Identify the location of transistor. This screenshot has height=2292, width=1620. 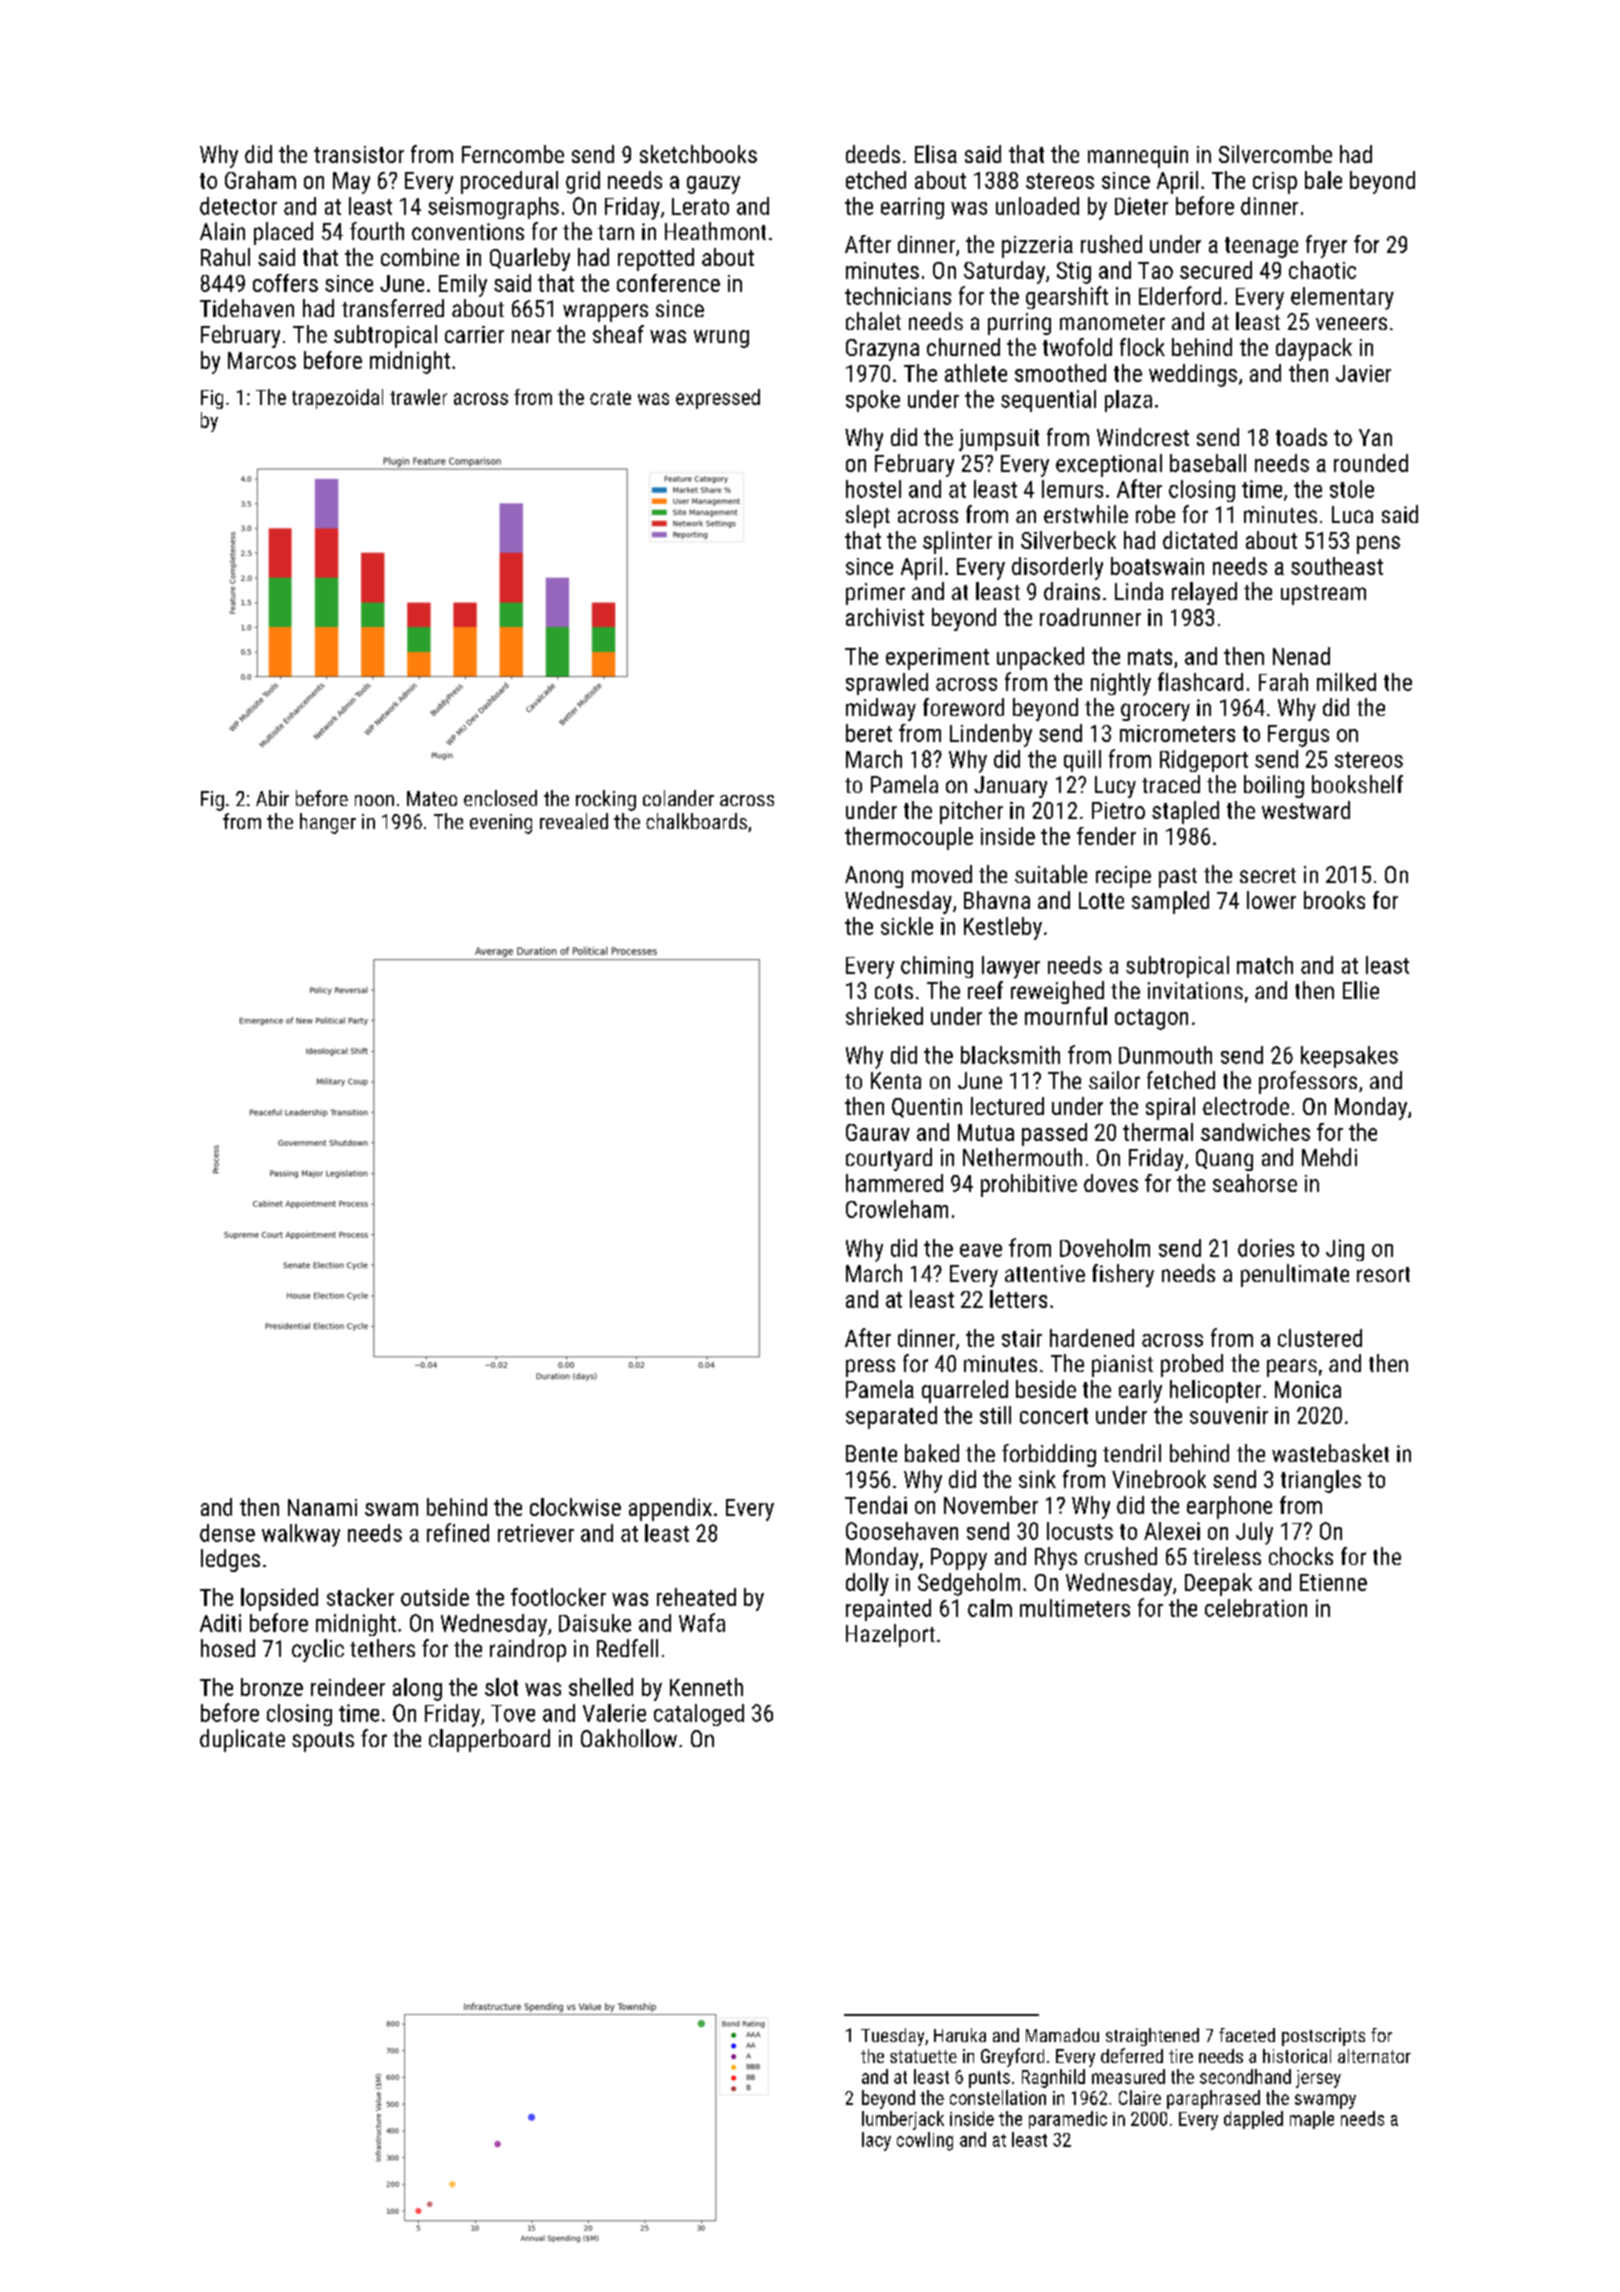
(359, 154).
